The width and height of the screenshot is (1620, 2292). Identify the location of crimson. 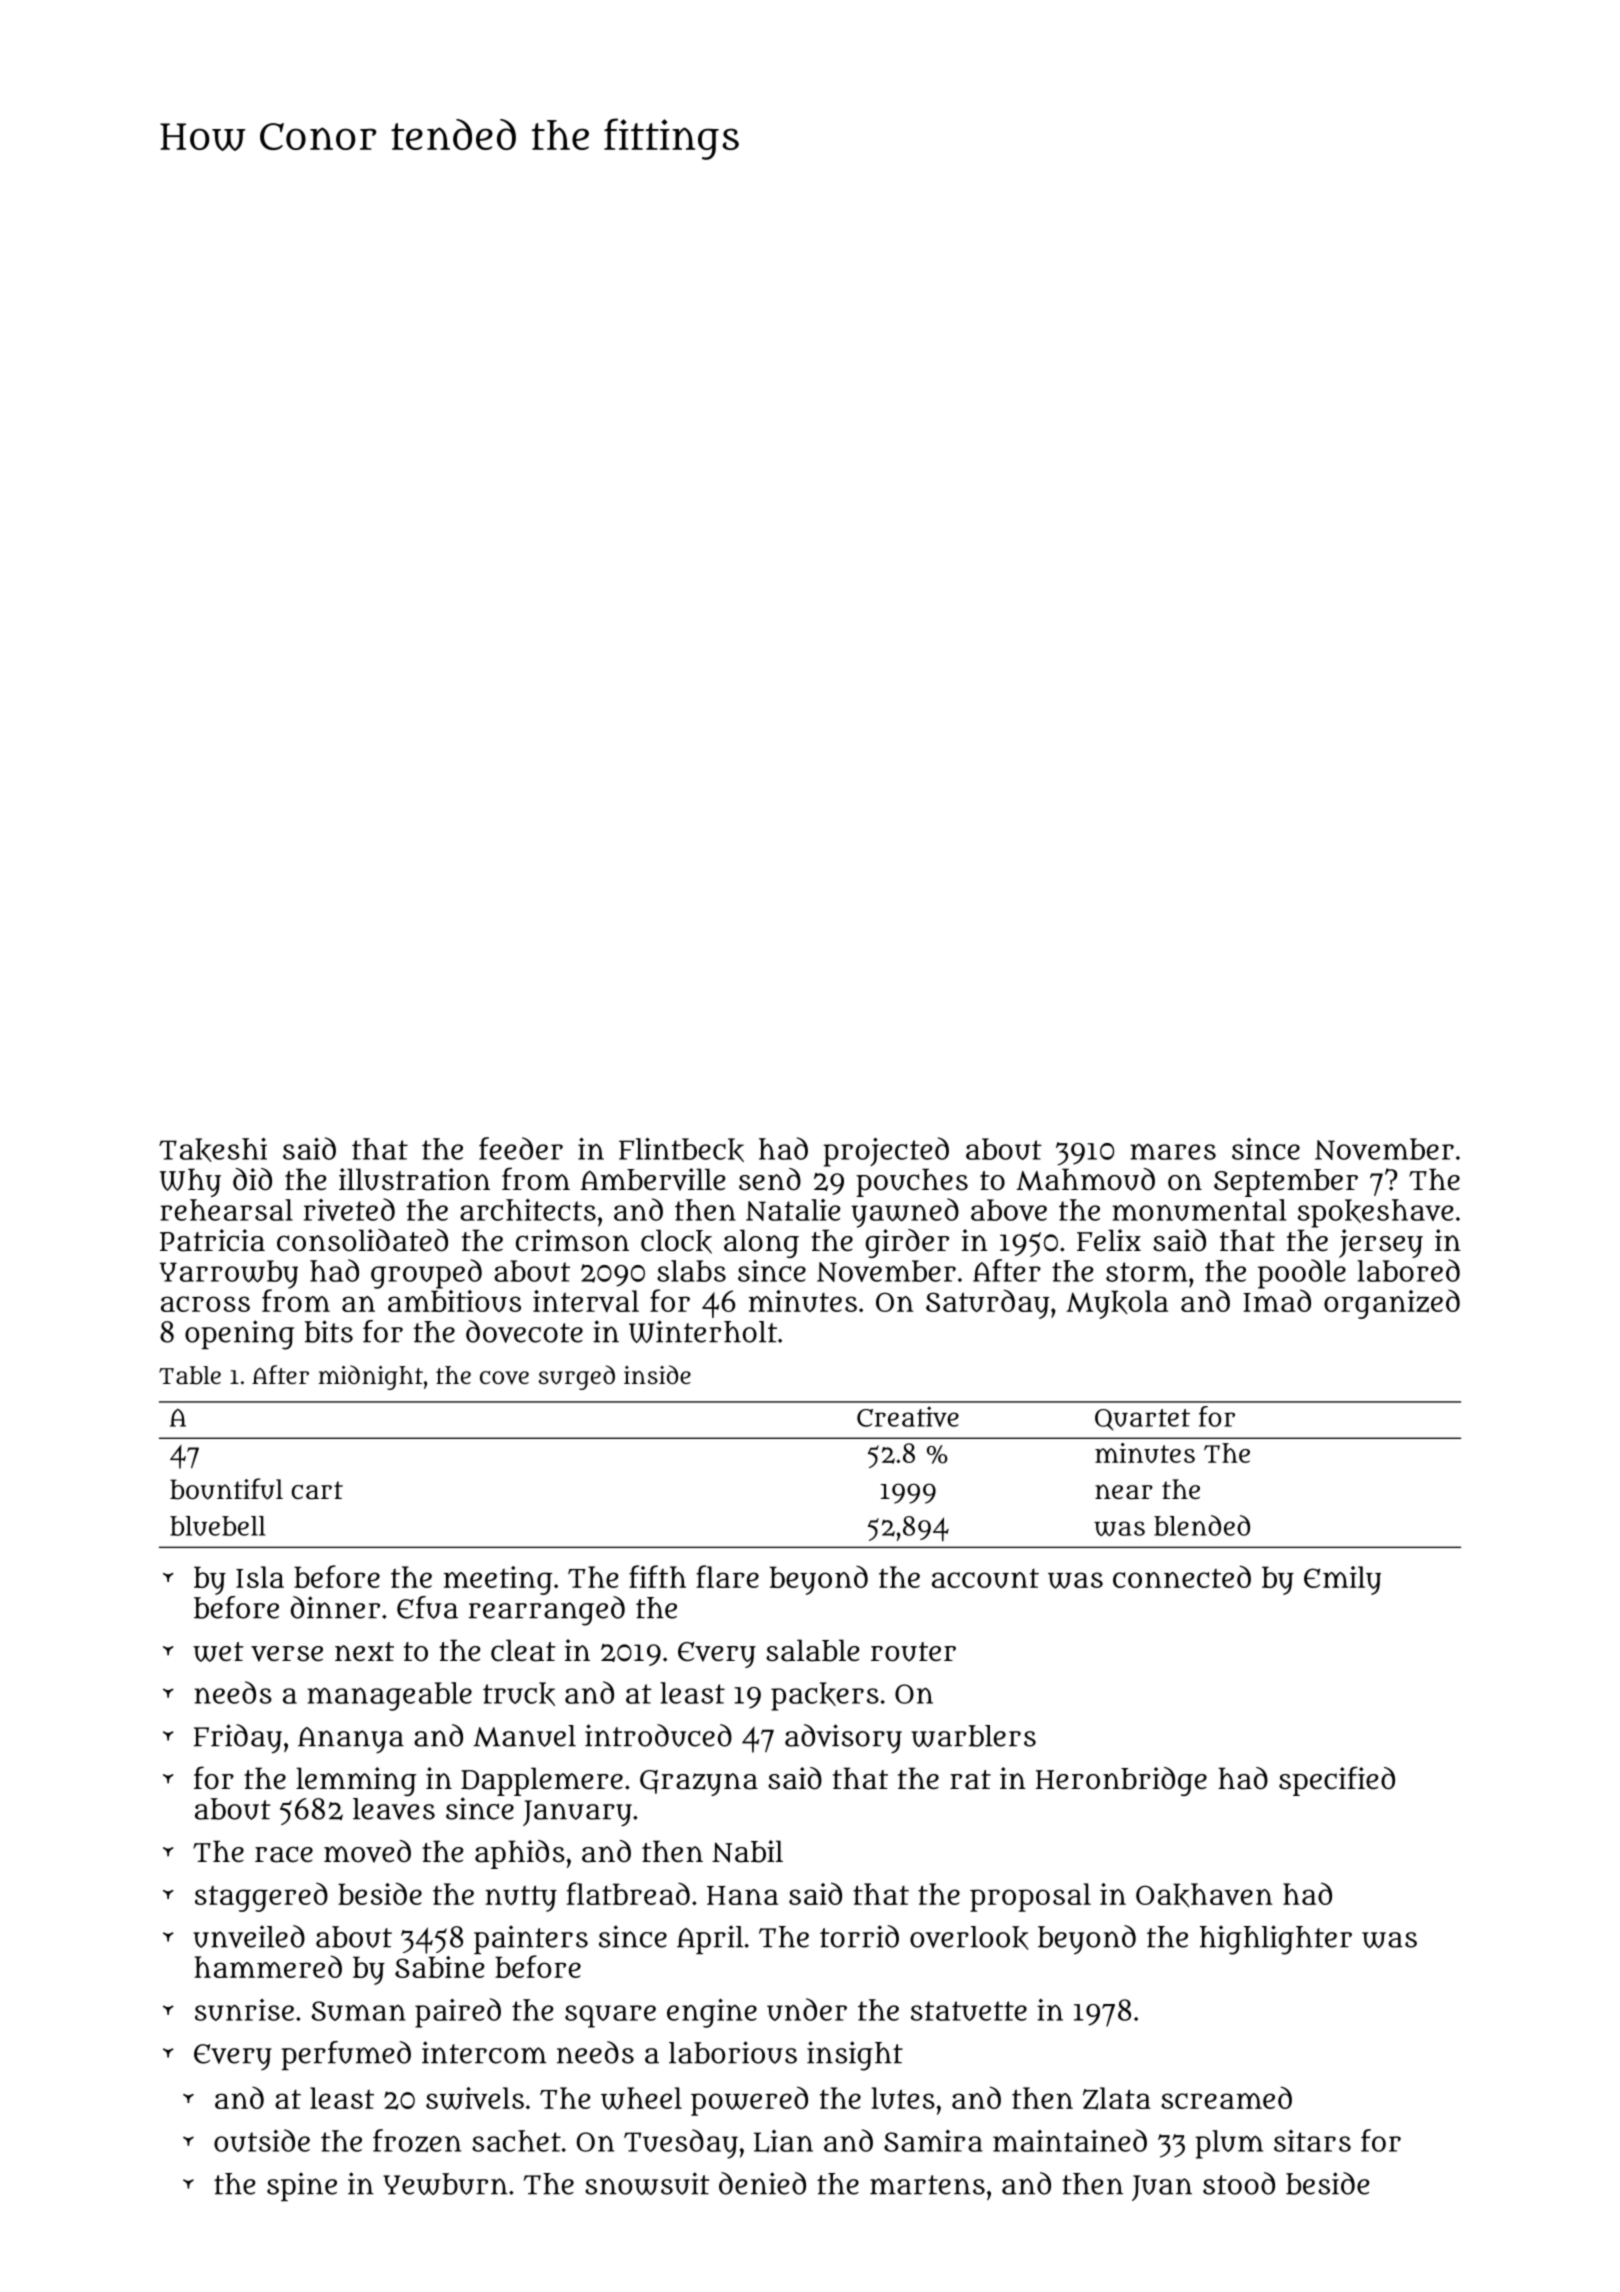
(572, 1240).
